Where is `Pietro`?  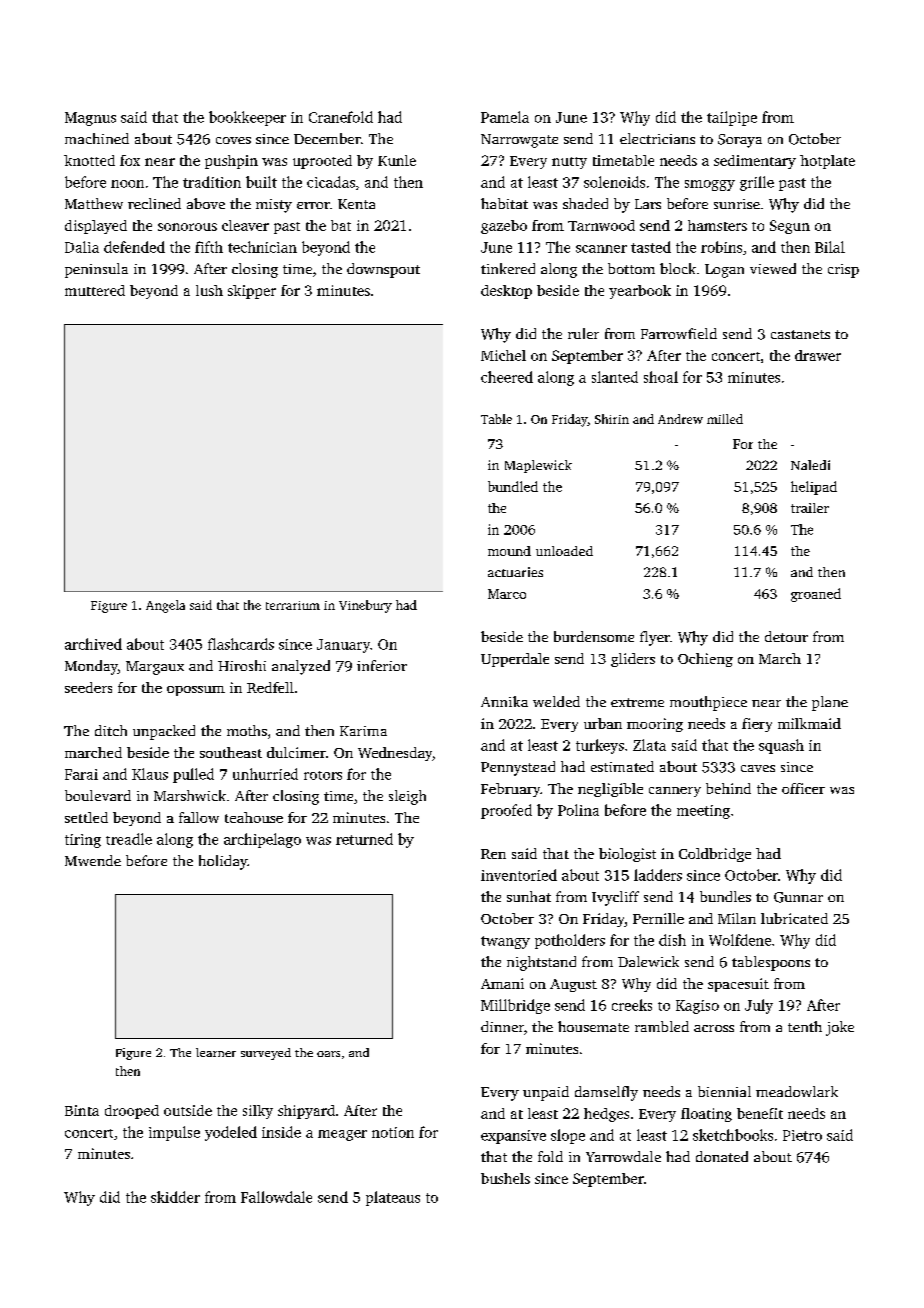
Pietro is located at coordinates (802, 1135).
